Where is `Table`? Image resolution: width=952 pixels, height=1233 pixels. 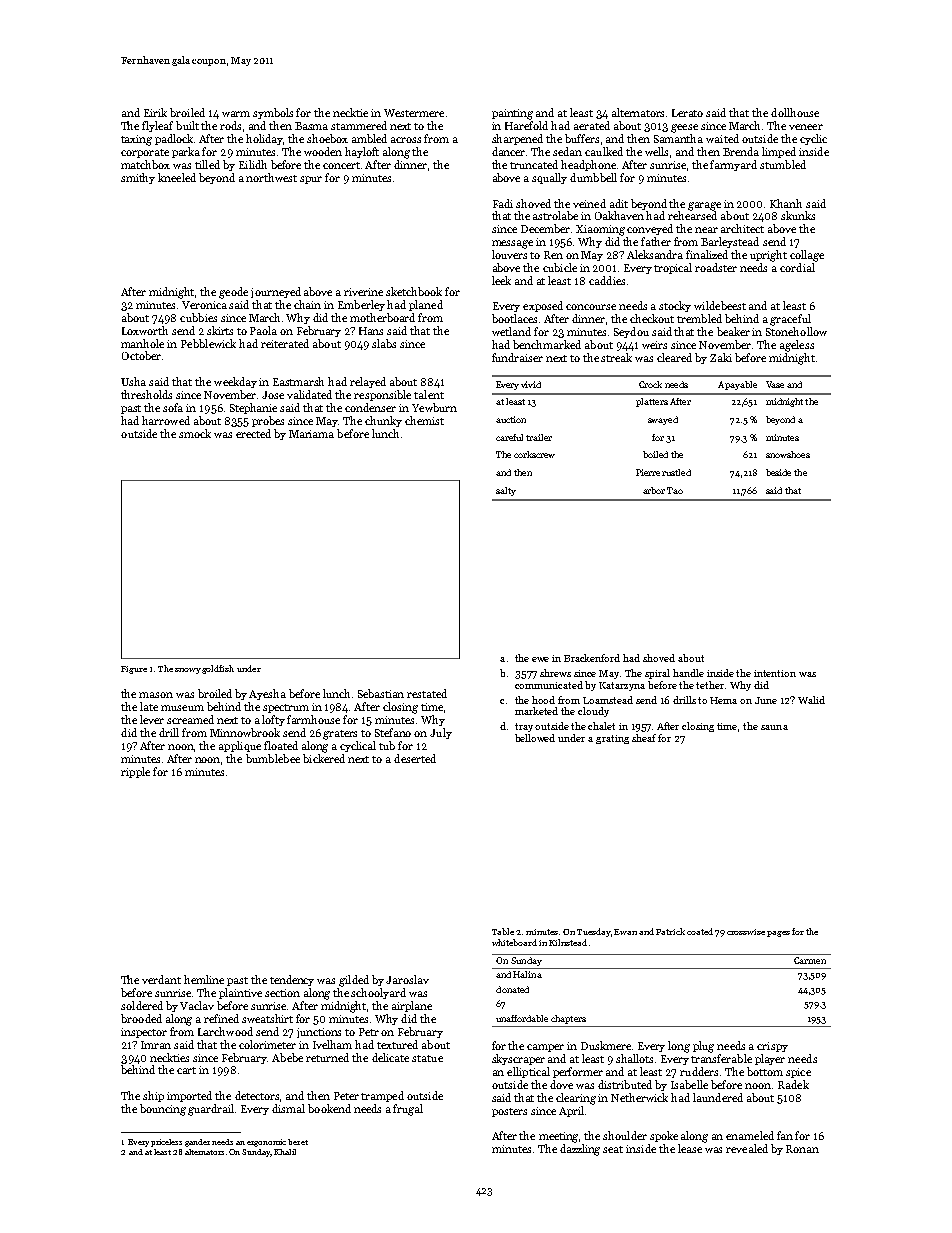 Table is located at coordinates (503, 931).
